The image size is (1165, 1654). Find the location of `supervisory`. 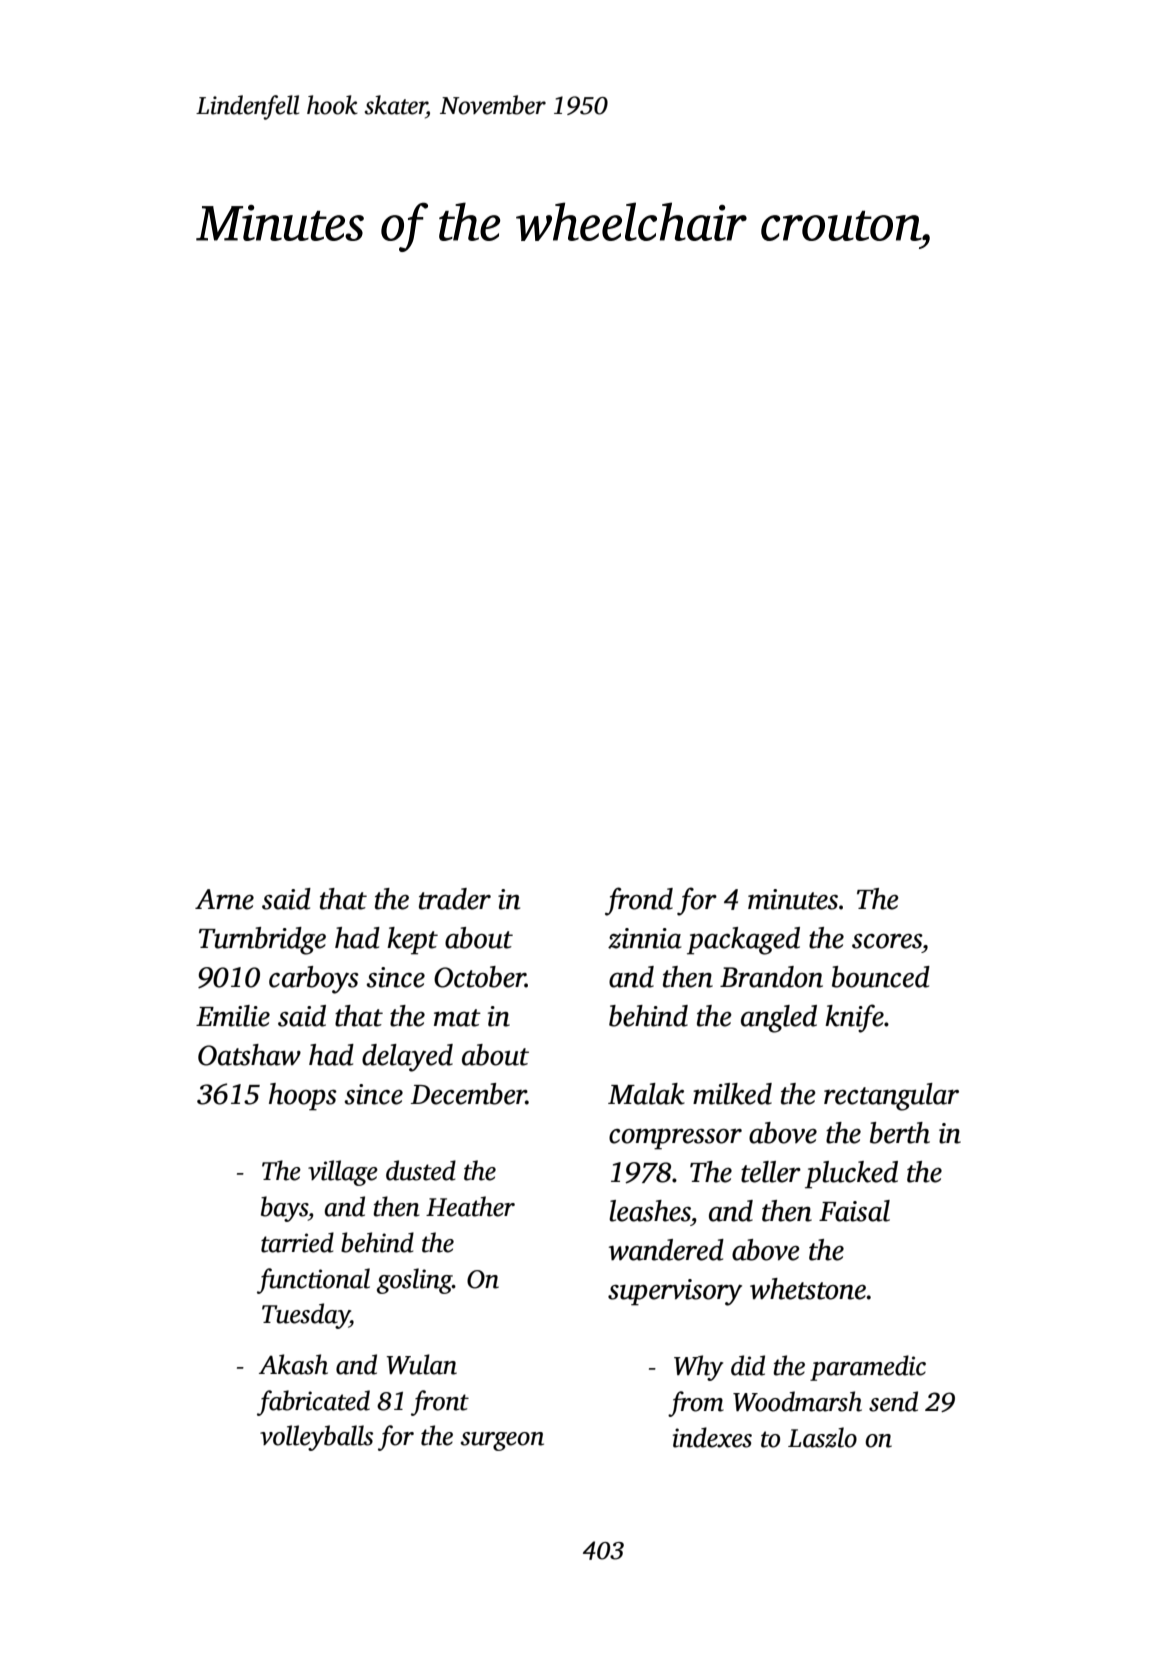

supervisory is located at coordinates (675, 1292).
